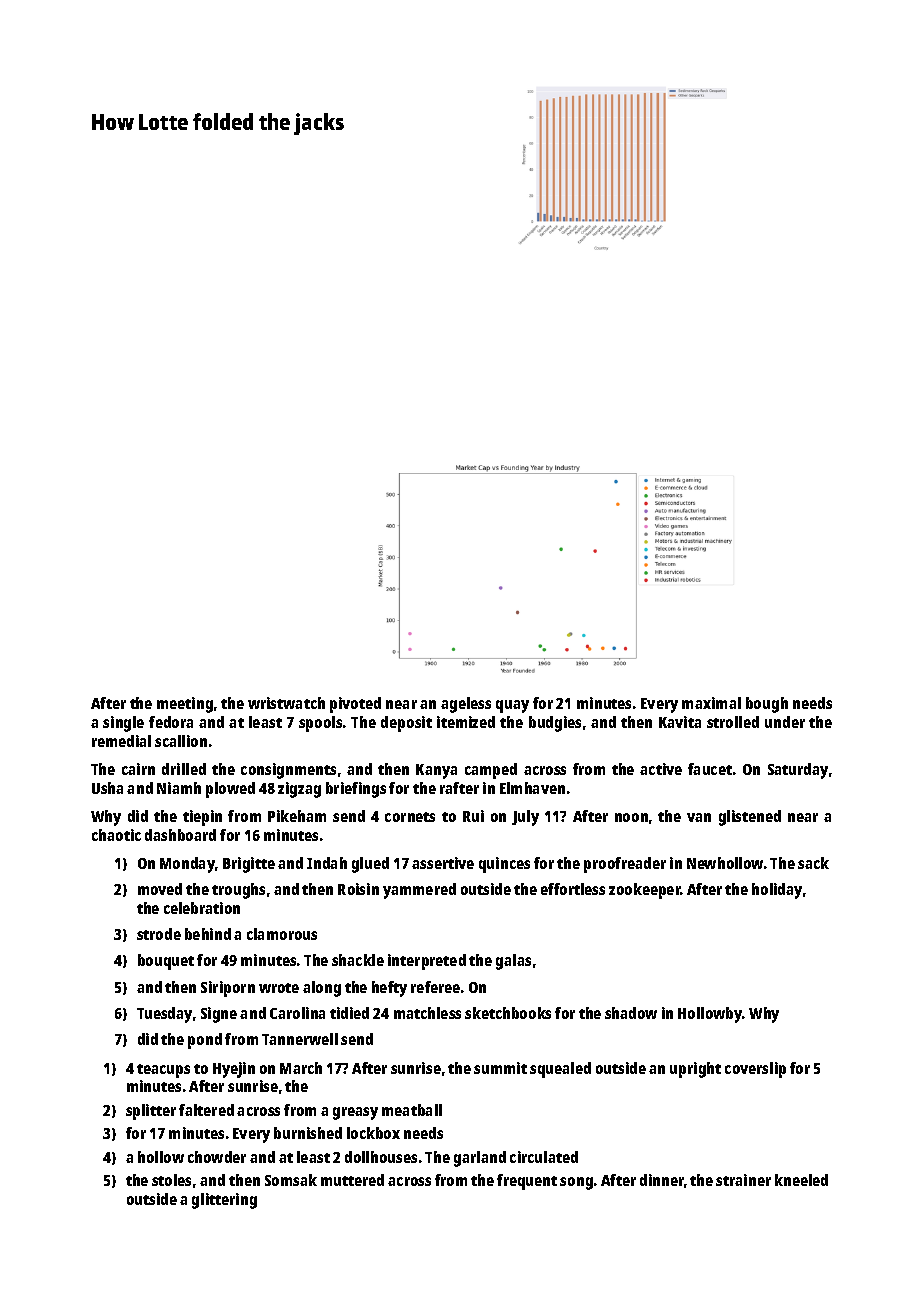 The height and width of the page is (1308, 924). Describe the element at coordinates (631, 1013) in the page. I see `shadow` at that location.
